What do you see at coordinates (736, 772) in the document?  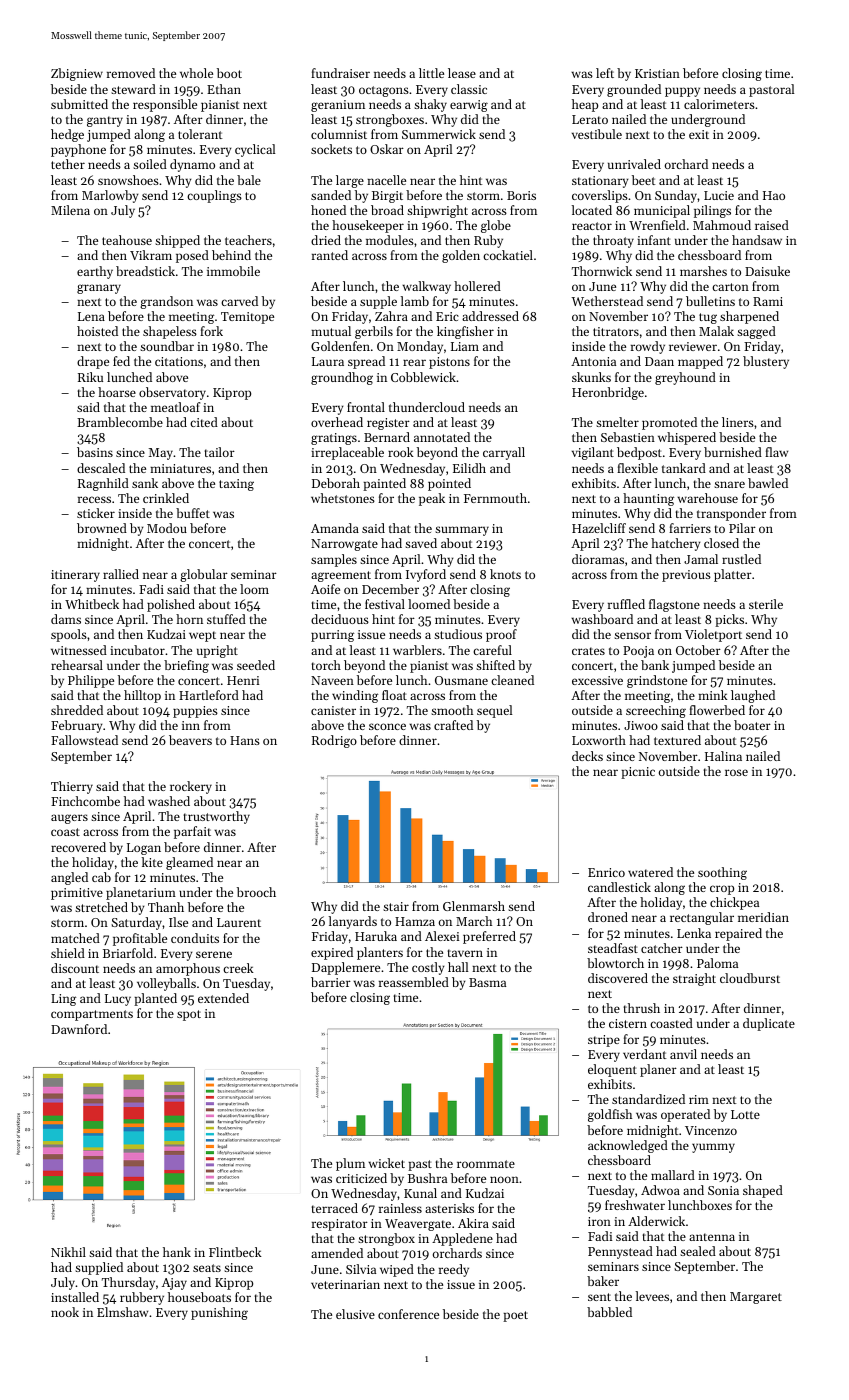 I see `rose` at bounding box center [736, 772].
